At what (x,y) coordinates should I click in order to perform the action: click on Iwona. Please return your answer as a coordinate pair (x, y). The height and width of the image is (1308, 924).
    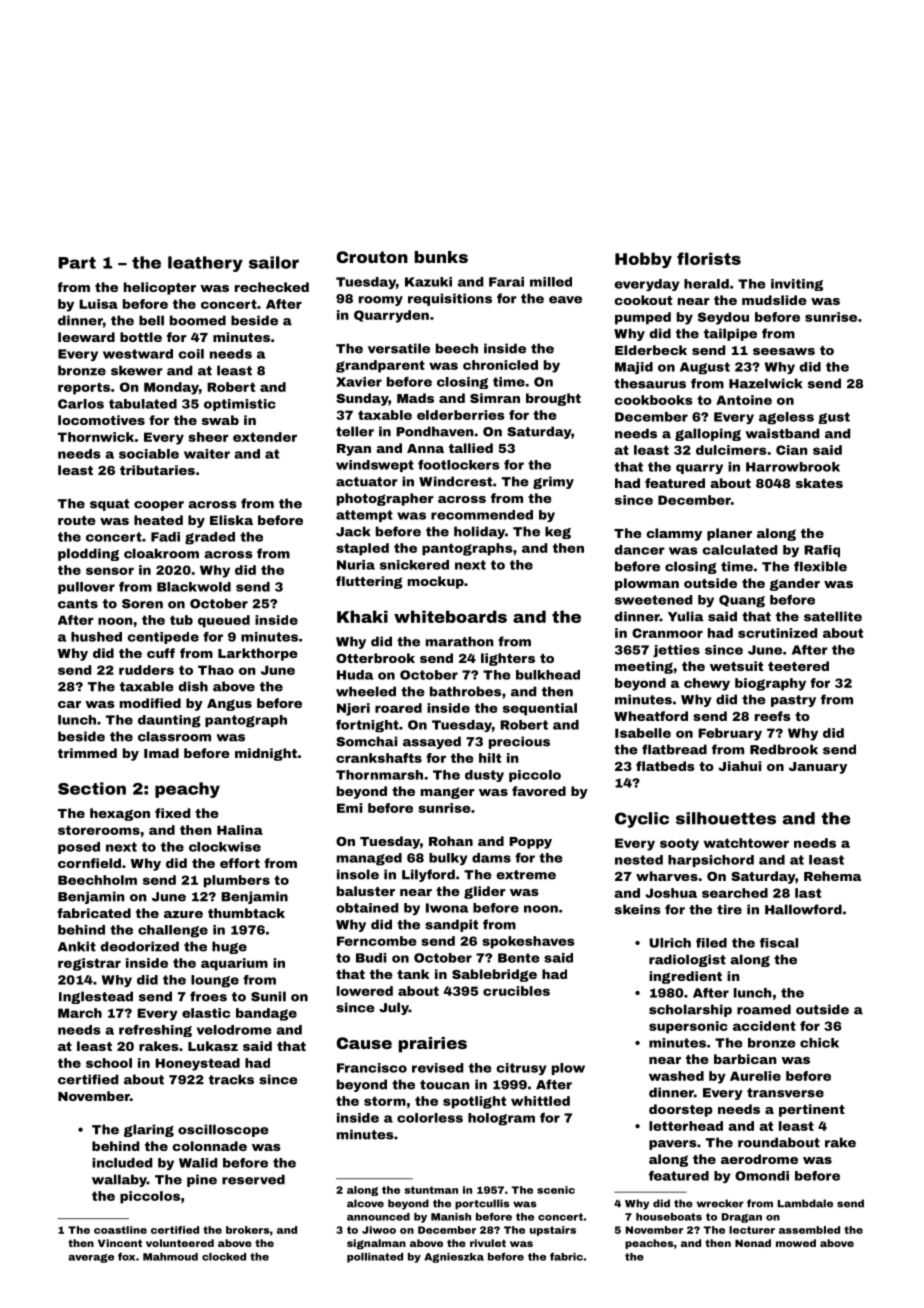
    Looking at the image, I should click on (447, 908).
